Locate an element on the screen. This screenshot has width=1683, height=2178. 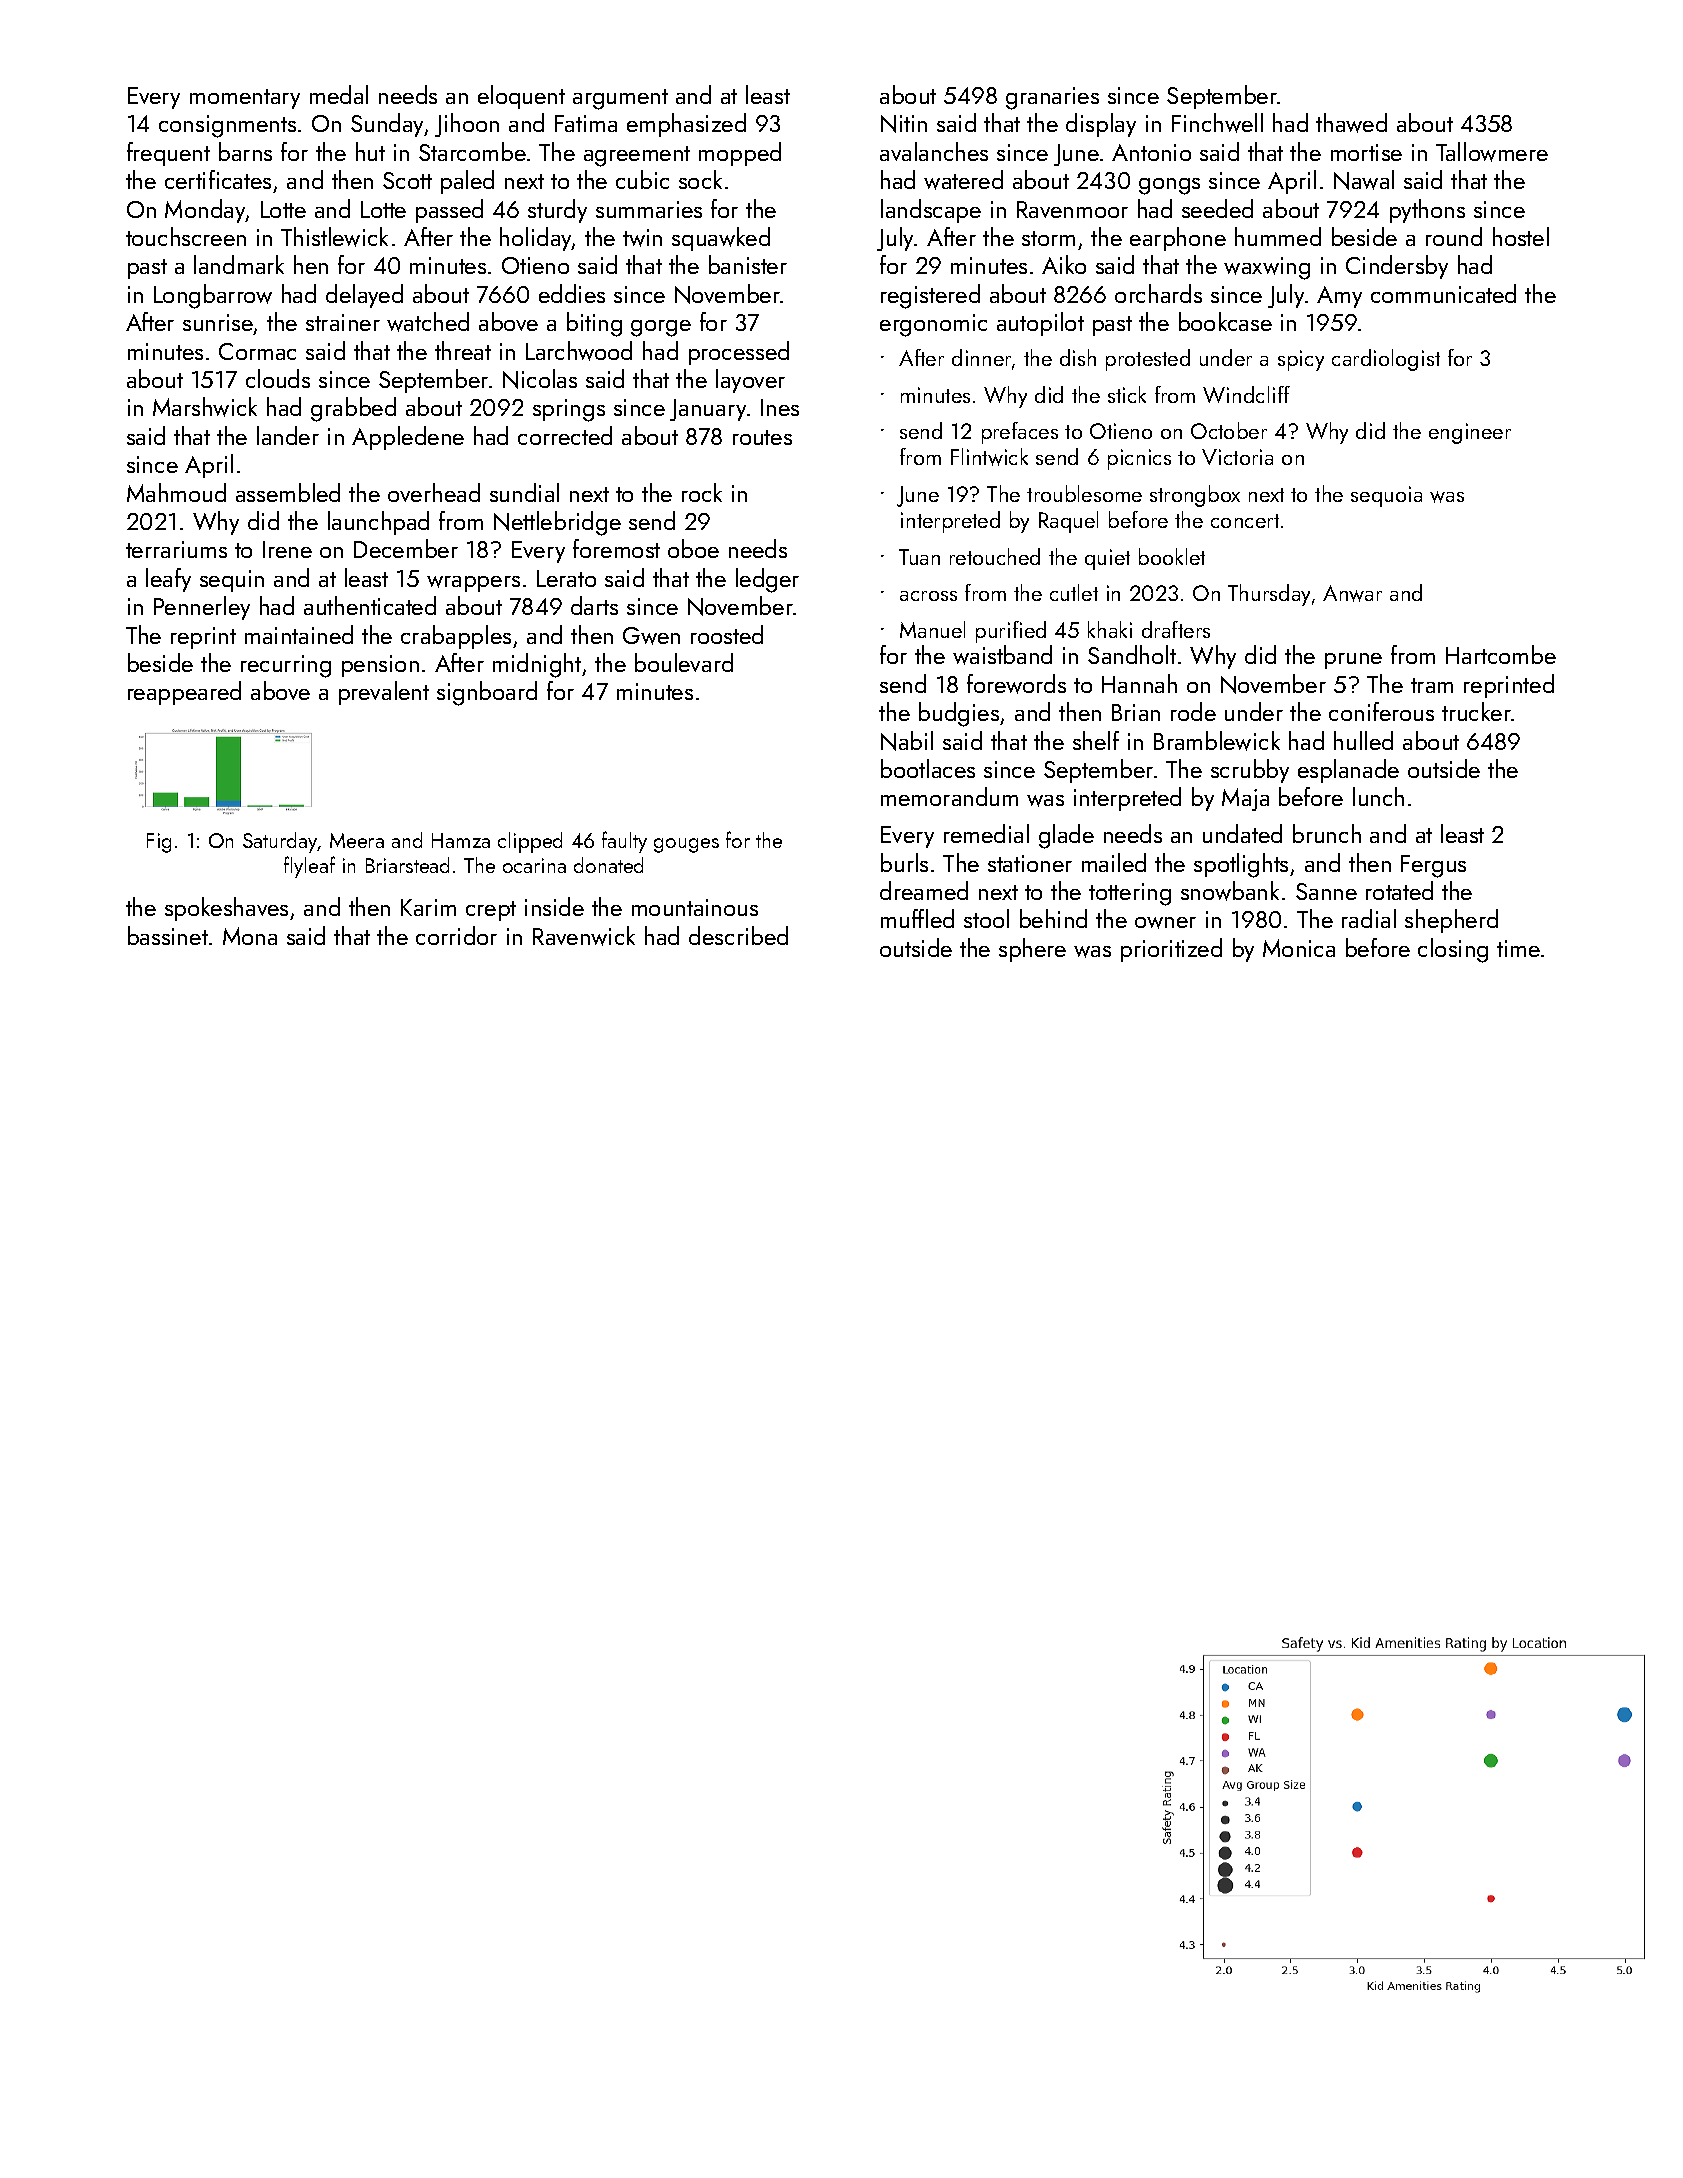
Nitin is located at coordinates (904, 124).
